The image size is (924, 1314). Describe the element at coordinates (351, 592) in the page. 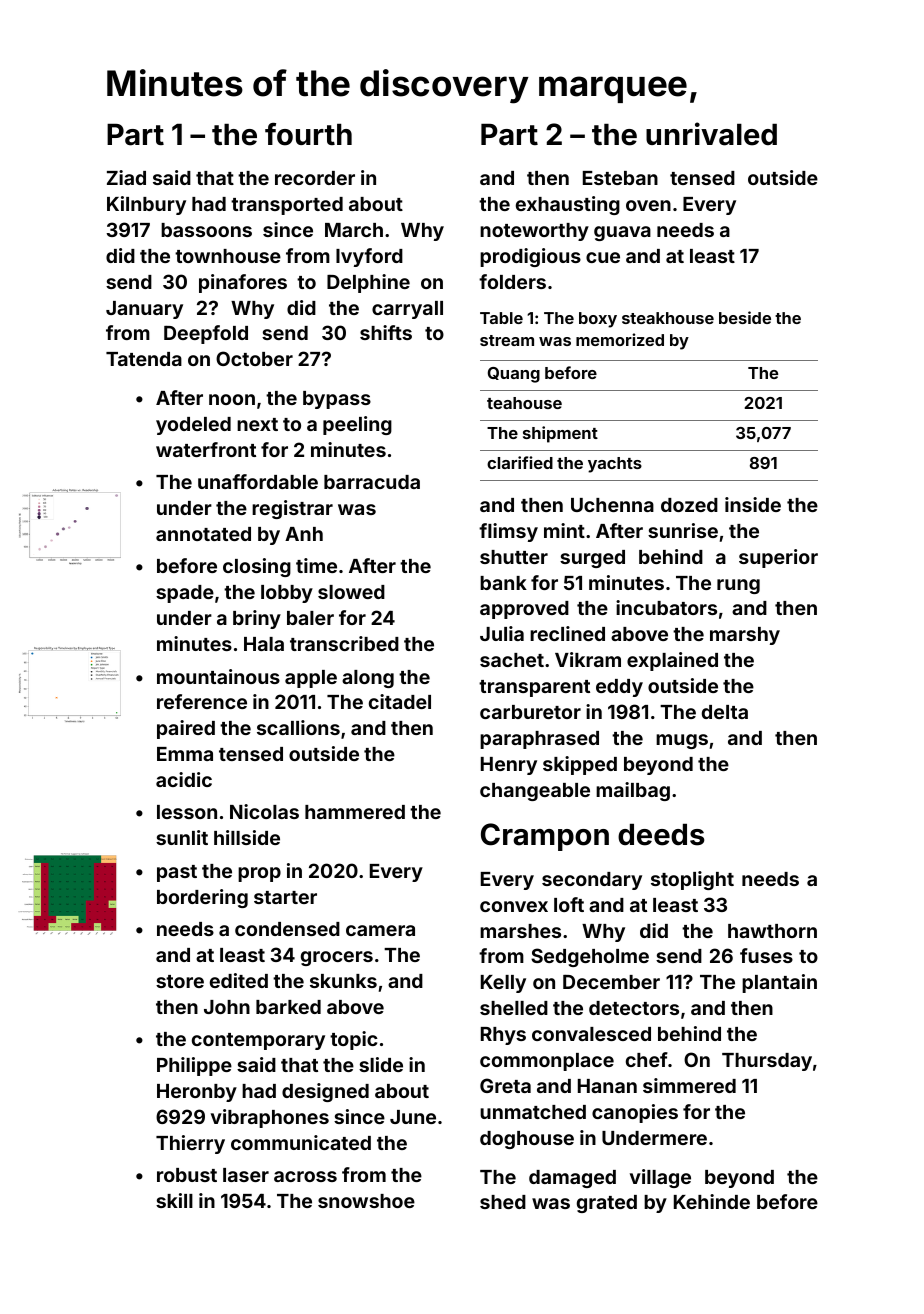

I see `slowed` at that location.
